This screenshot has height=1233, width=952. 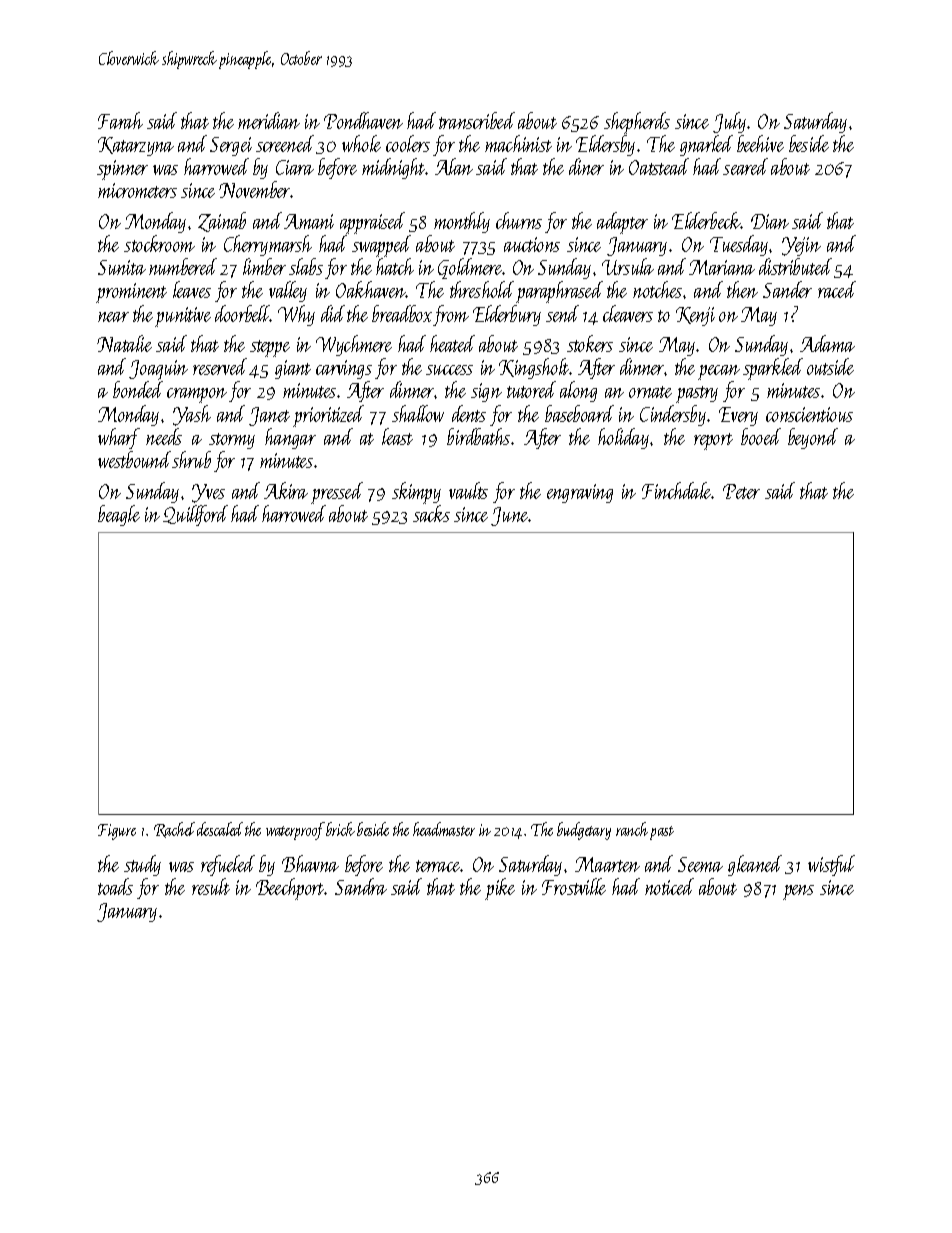 What do you see at coordinates (470, 268) in the screenshot?
I see `Goldmere` at bounding box center [470, 268].
